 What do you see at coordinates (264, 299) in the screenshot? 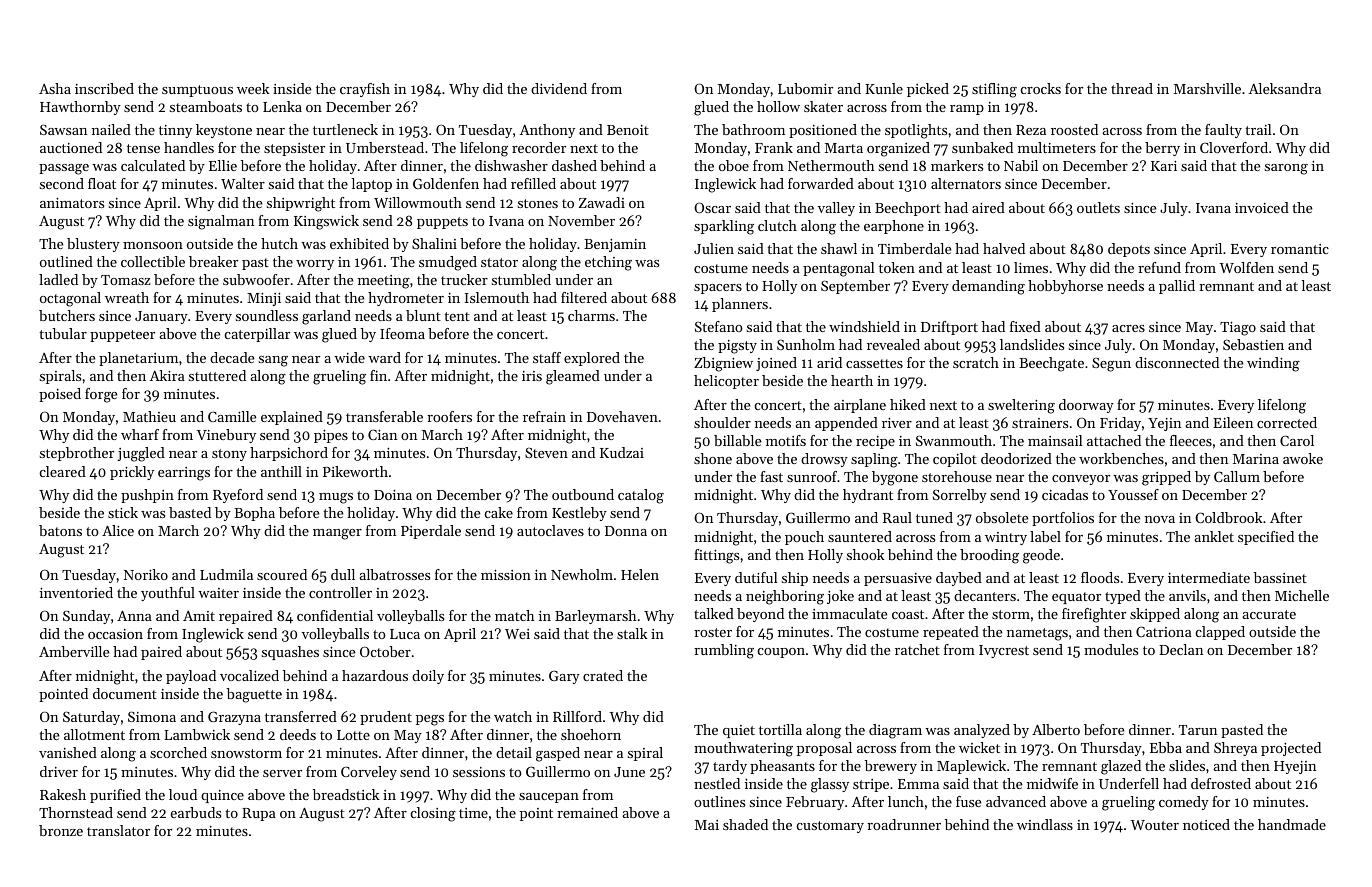
I see `Minji` at bounding box center [264, 299].
